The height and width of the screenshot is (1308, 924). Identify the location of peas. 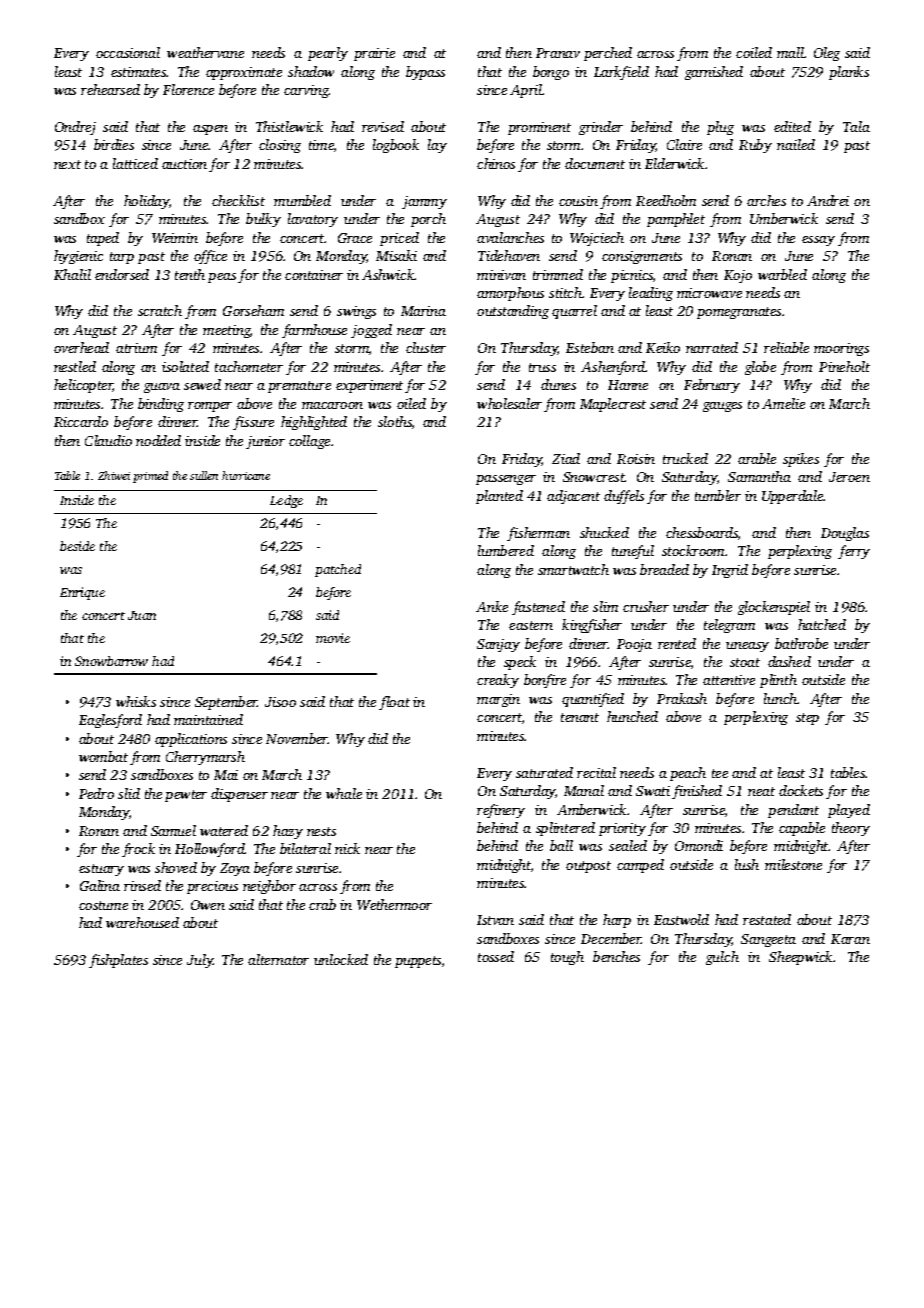
(222, 278).
